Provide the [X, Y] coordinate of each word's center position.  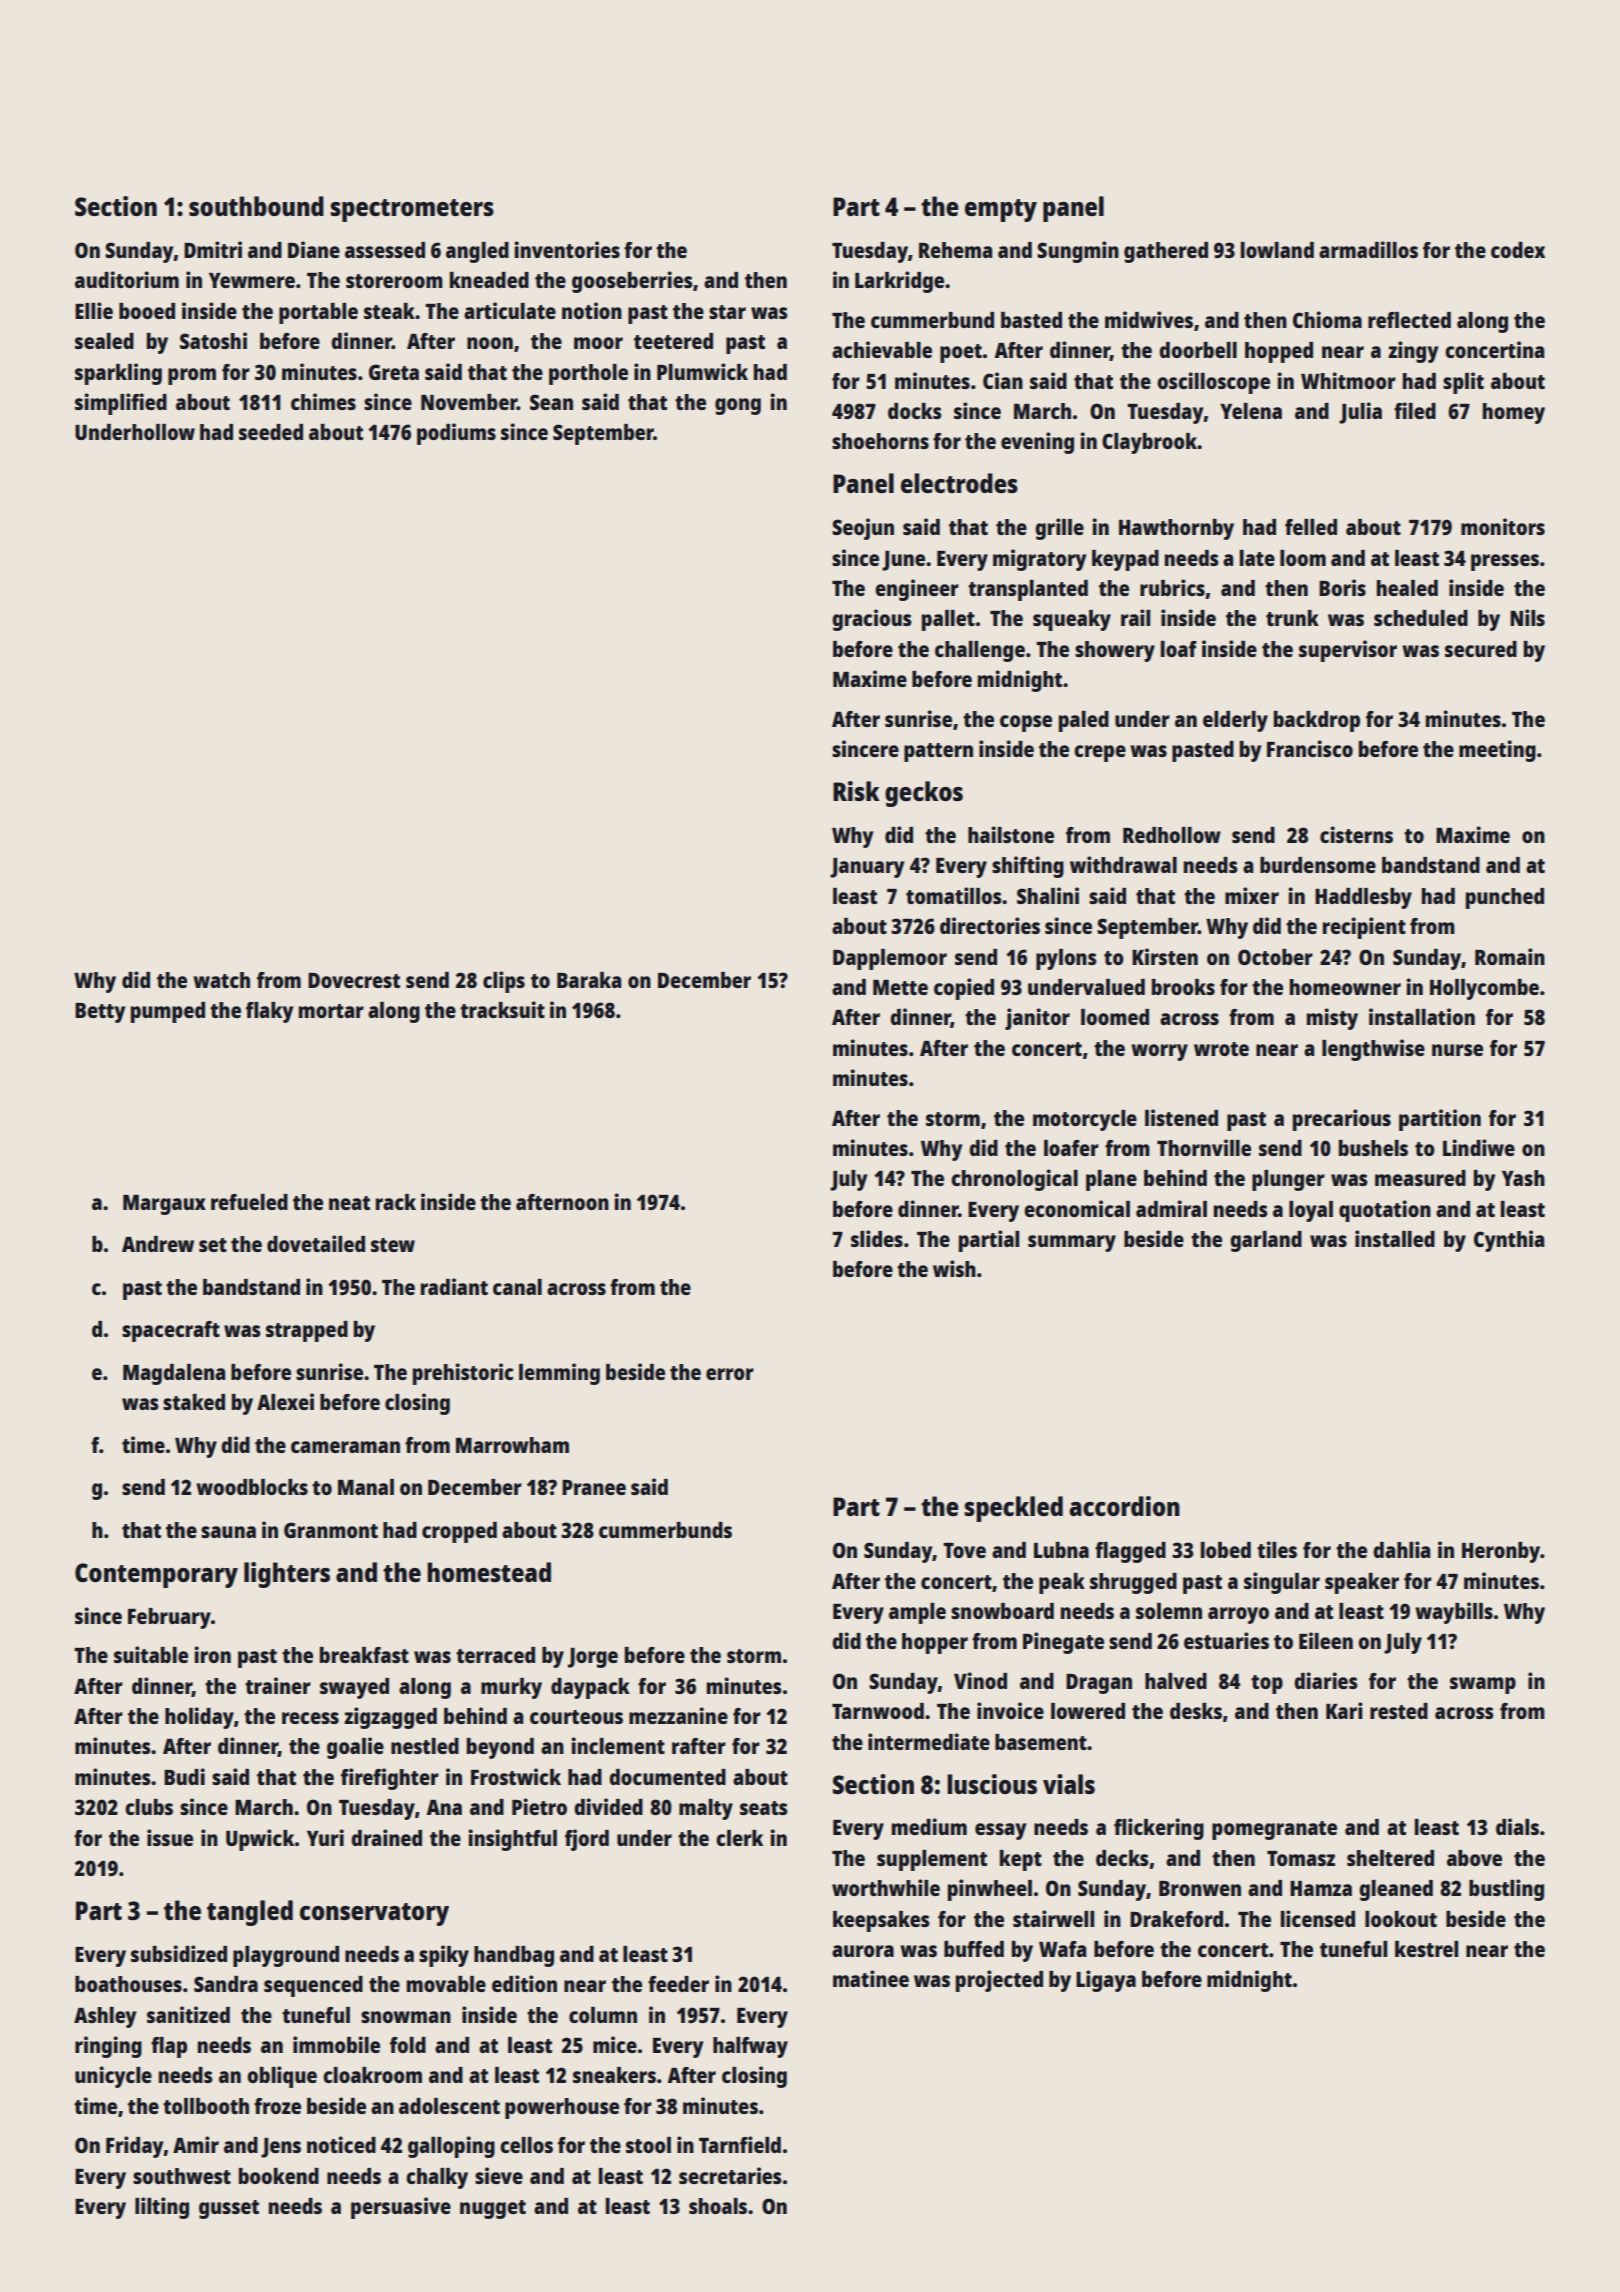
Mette [900, 987]
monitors [1503, 526]
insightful [512, 1840]
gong [738, 406]
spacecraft [171, 1331]
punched [1505, 898]
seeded [271, 432]
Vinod [980, 1680]
